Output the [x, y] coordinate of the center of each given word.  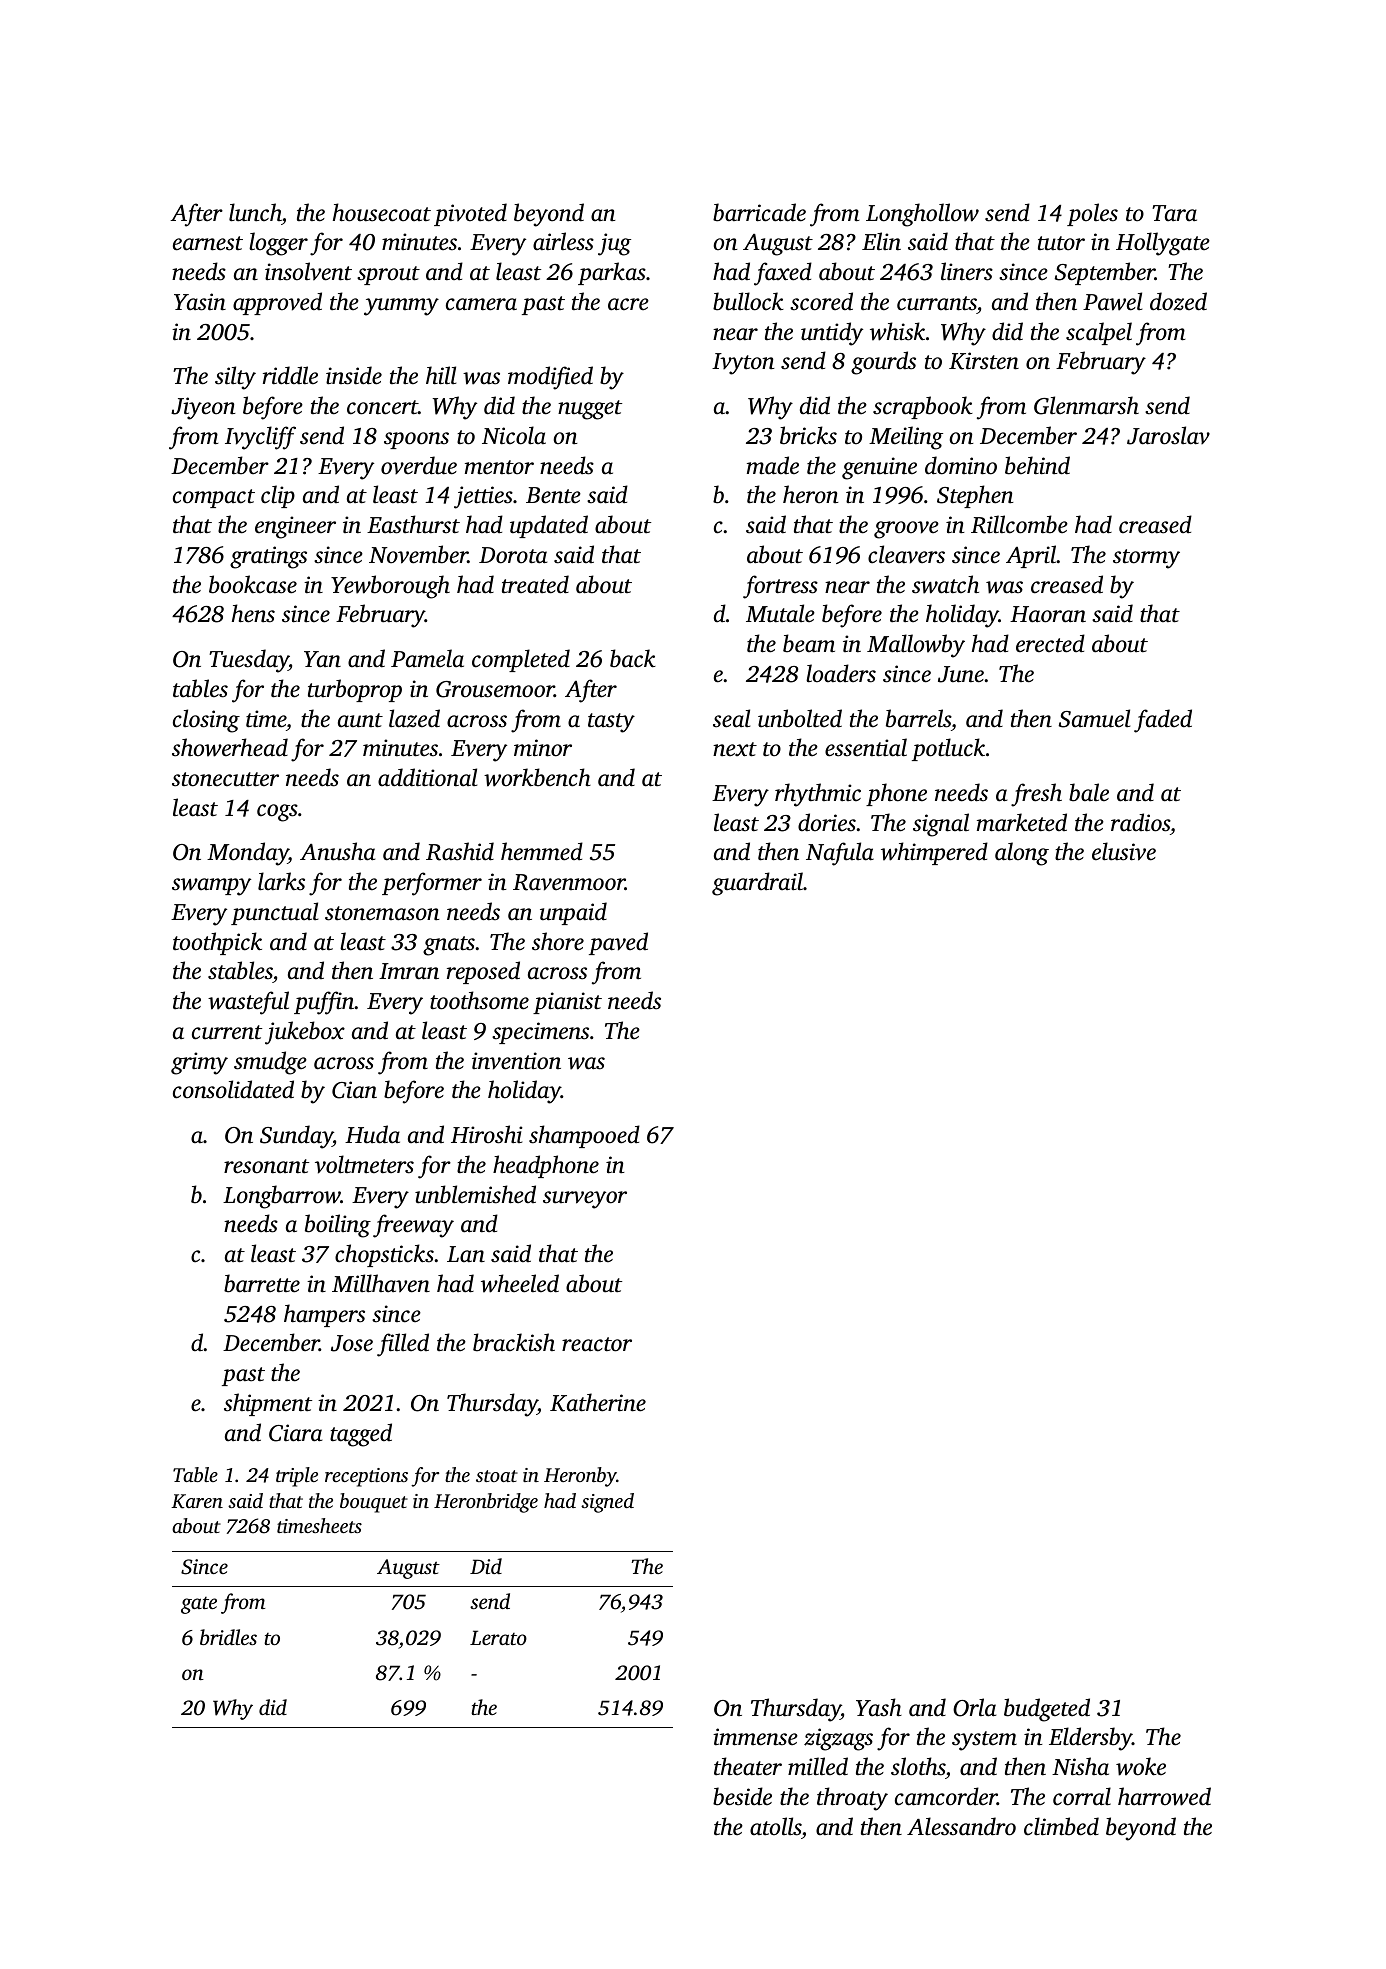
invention [516, 1061]
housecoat [382, 212]
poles [1092, 214]
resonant [266, 1166]
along [1022, 854]
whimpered [934, 853]
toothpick [217, 943]
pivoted [470, 214]
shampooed [584, 1136]
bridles [228, 1637]
